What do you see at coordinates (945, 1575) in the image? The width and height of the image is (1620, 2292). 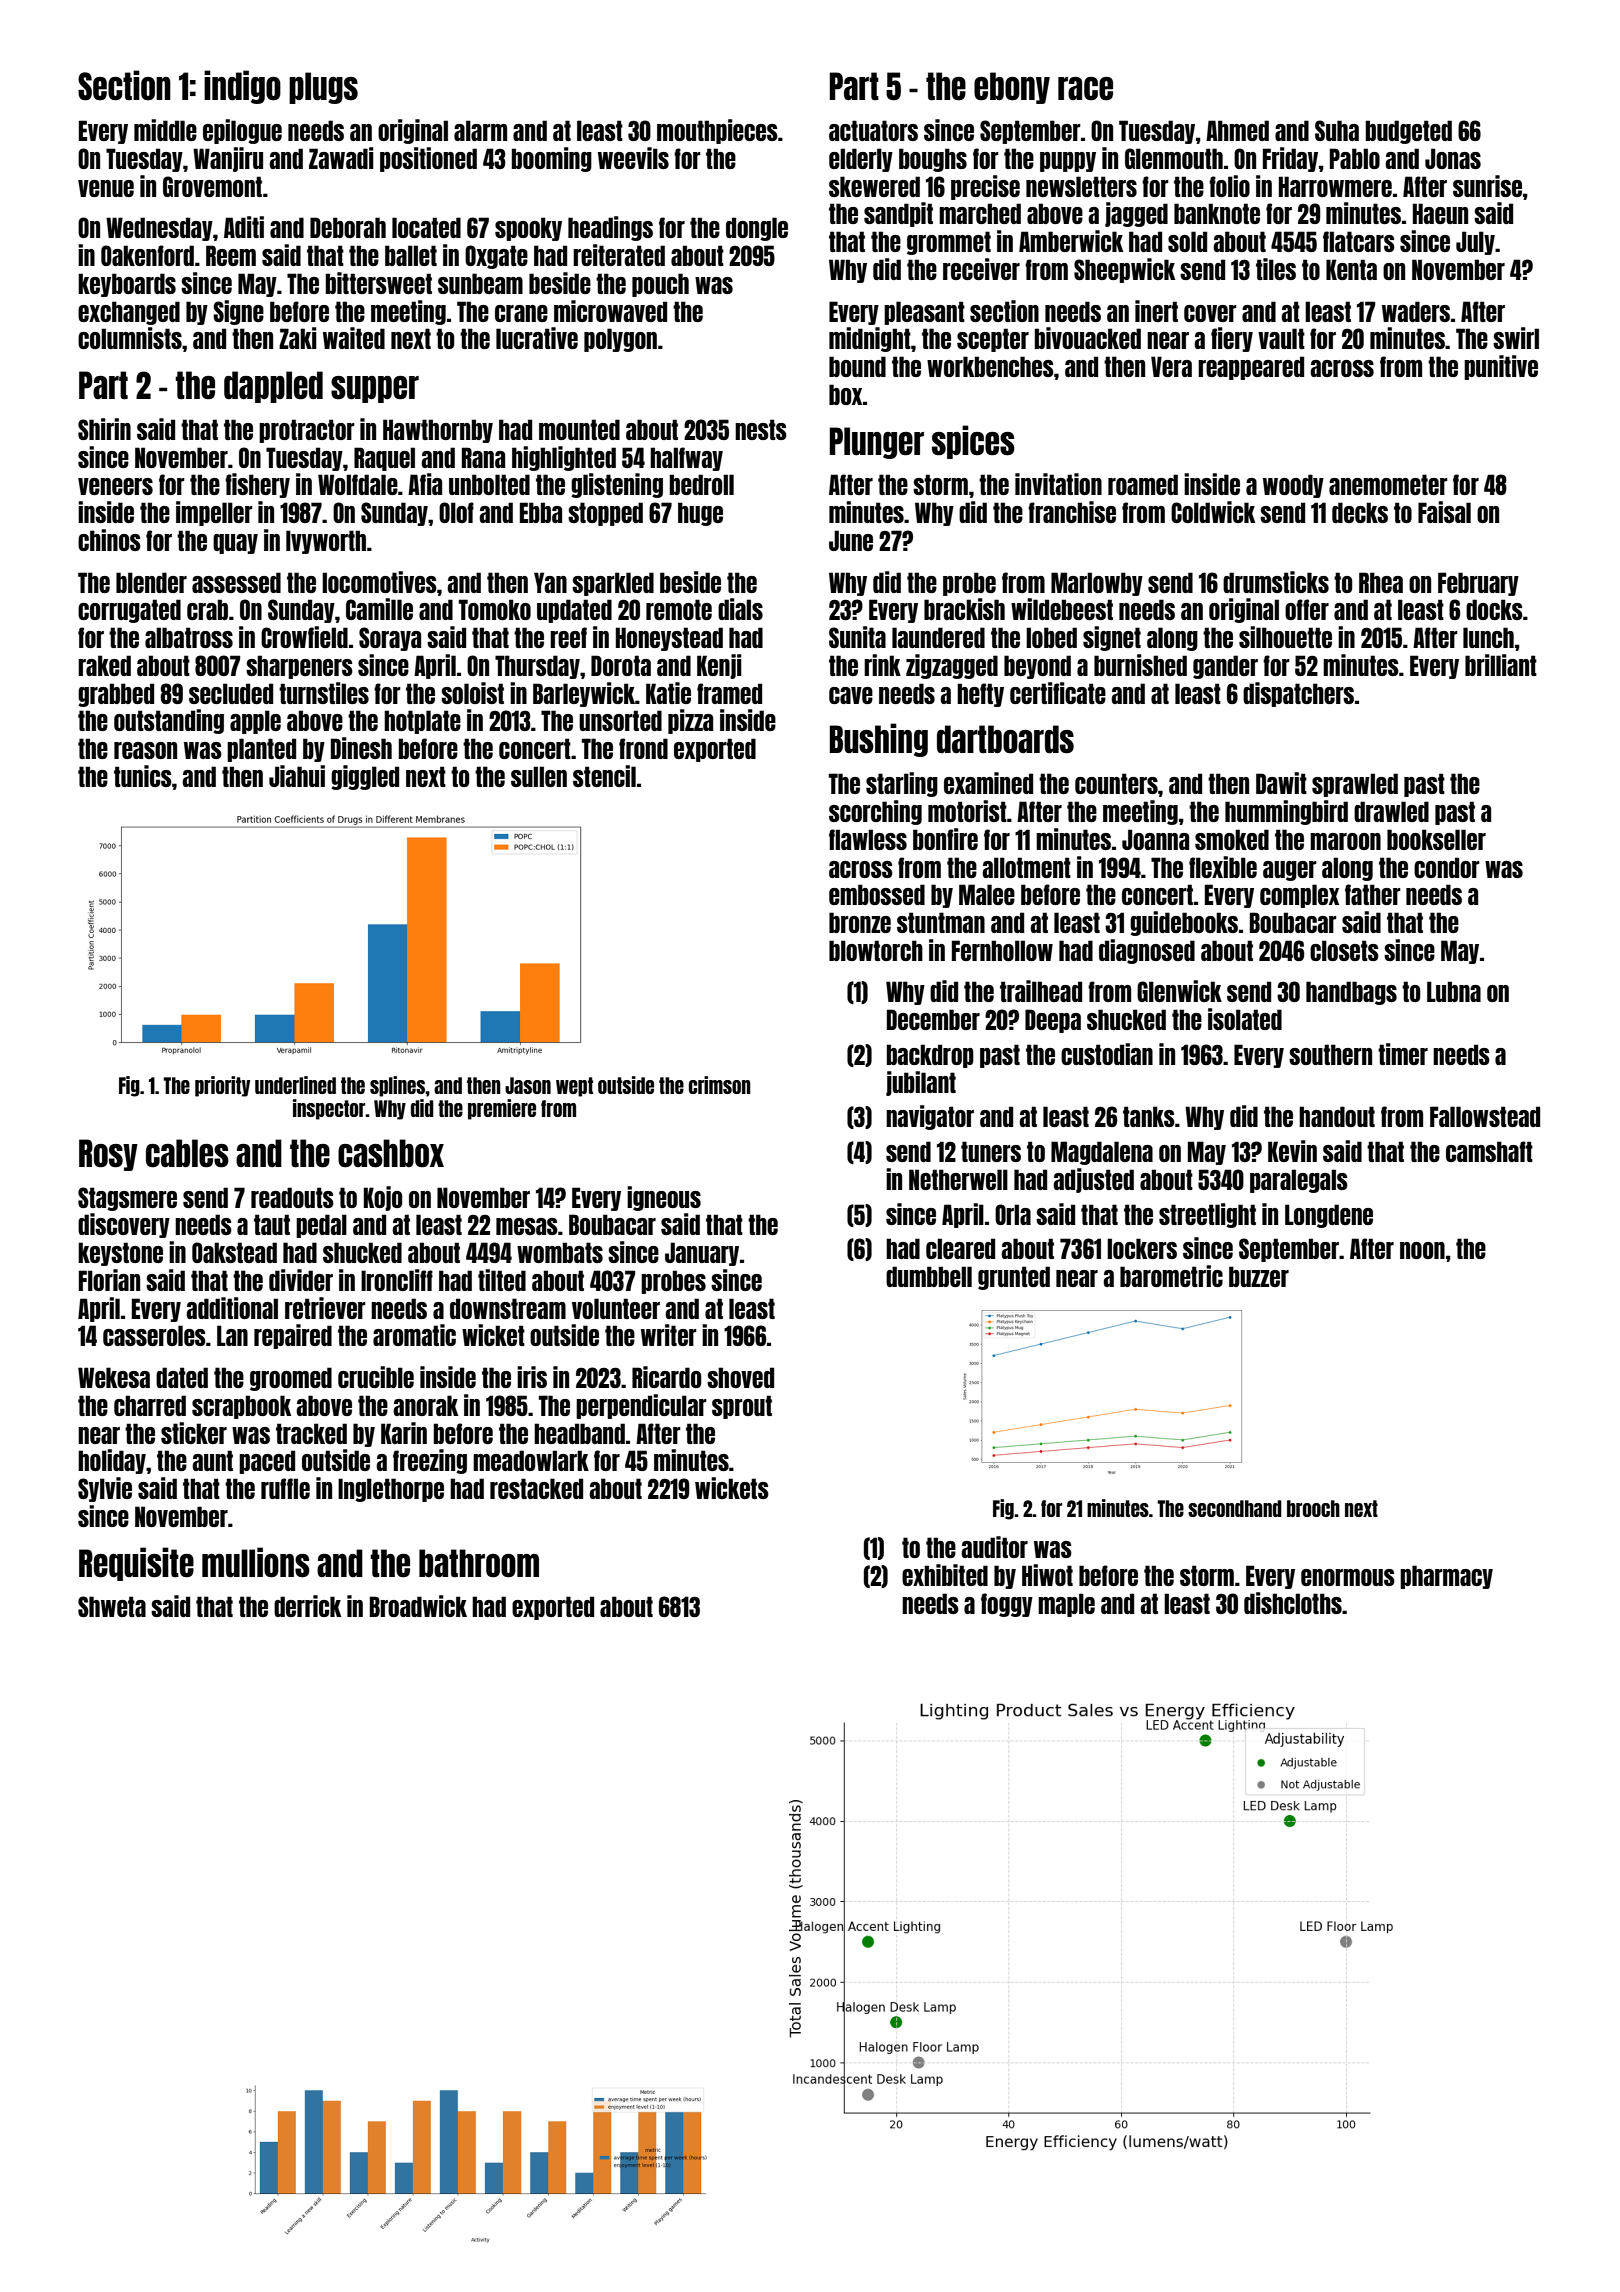 I see `exhibited` at bounding box center [945, 1575].
